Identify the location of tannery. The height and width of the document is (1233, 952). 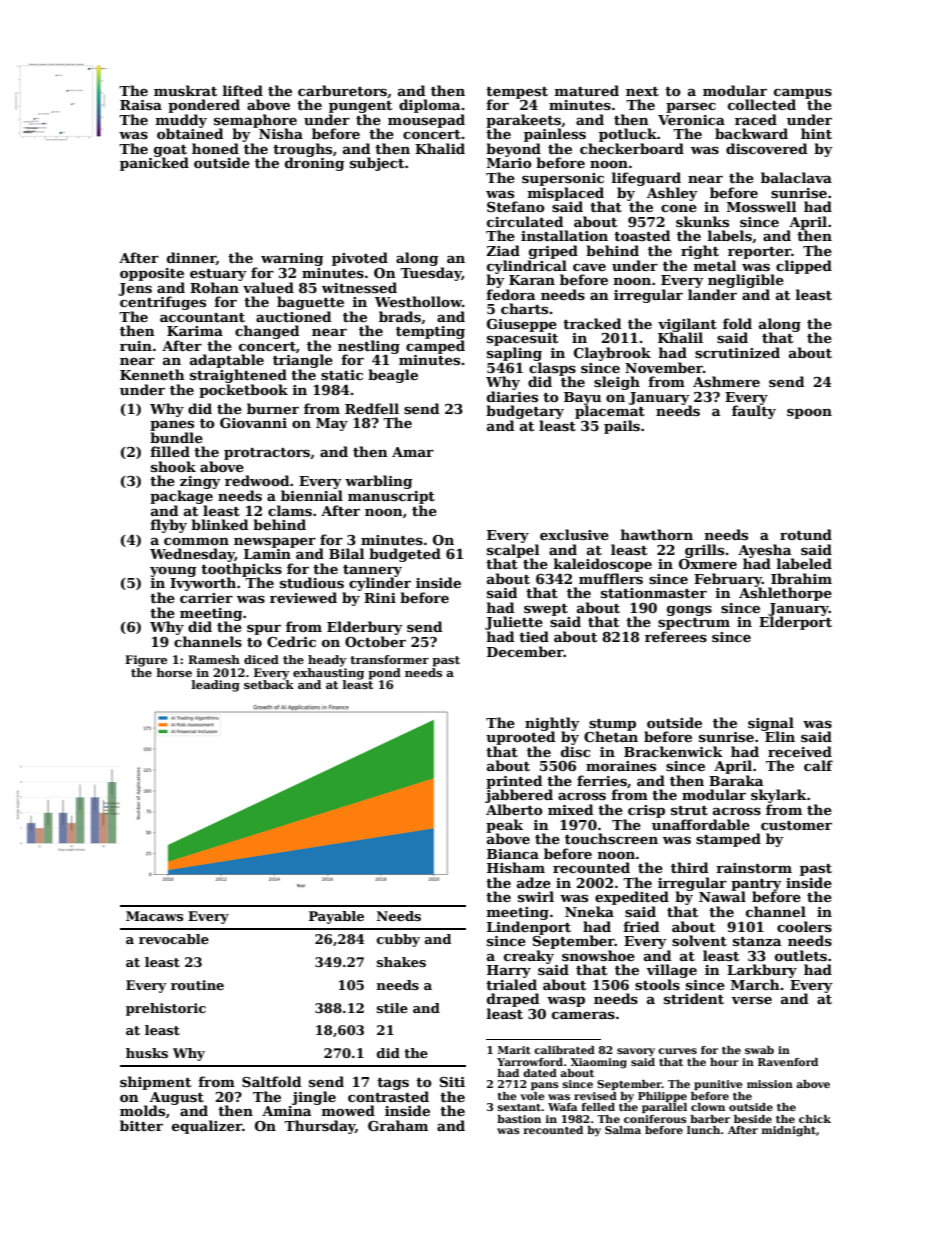
(372, 571).
